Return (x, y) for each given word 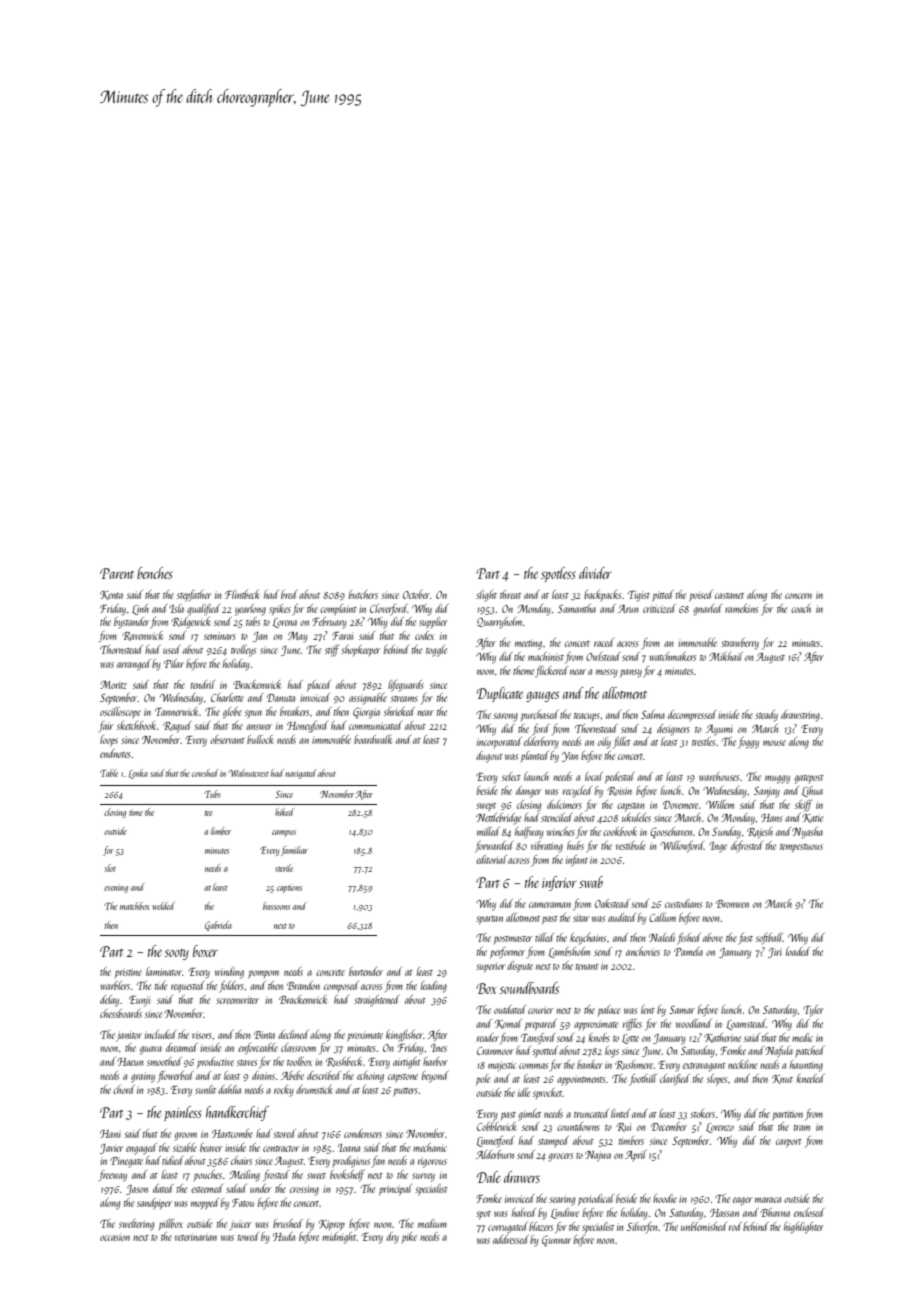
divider (595, 573)
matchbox (135, 906)
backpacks (602, 595)
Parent (117, 573)
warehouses (719, 776)
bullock (260, 739)
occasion (115, 1237)
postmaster (513, 940)
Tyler (813, 1011)
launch (536, 776)
